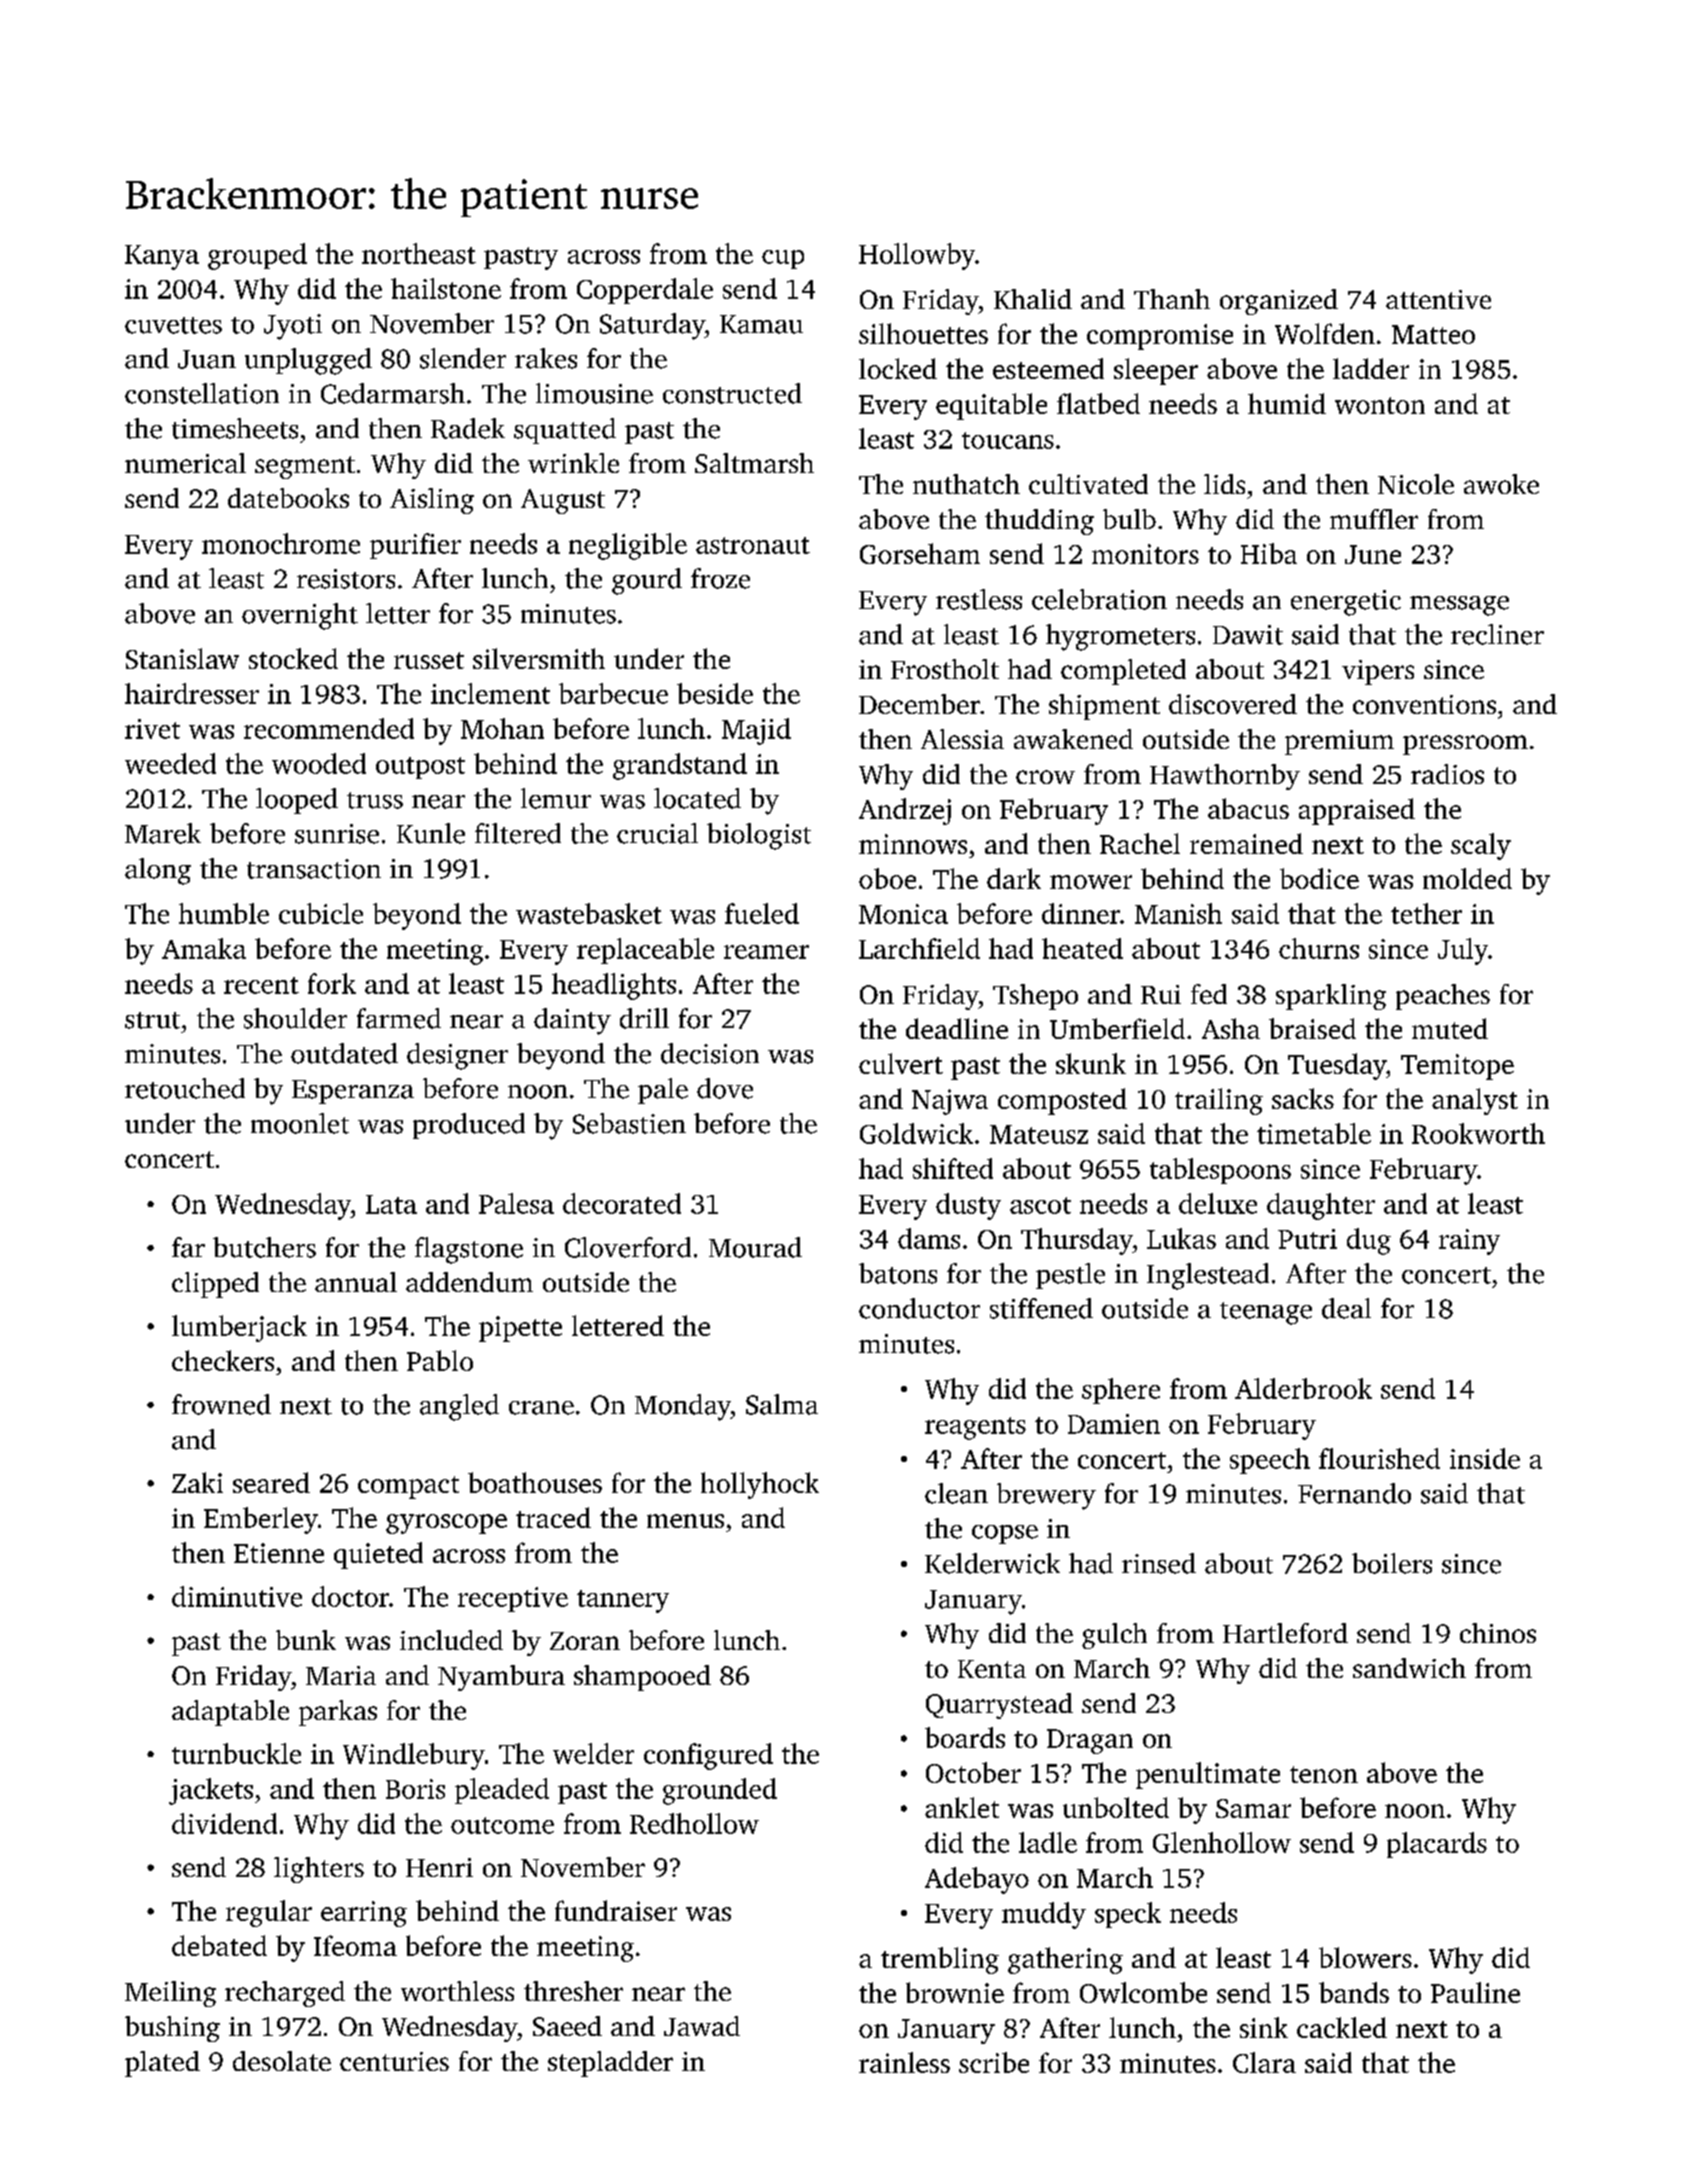  I want to click on chinos, so click(1498, 1633).
